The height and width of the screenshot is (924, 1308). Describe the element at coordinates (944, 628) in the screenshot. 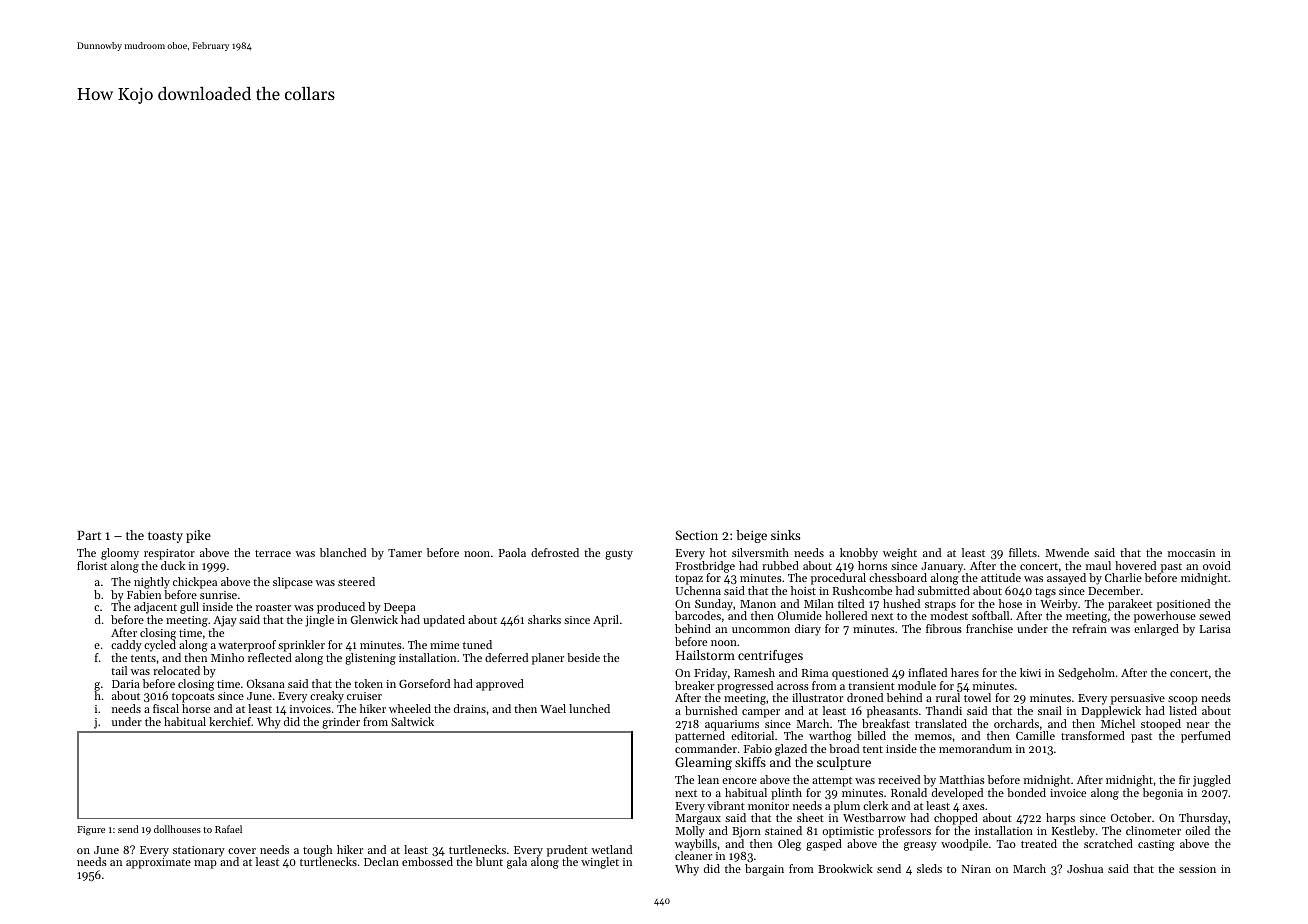

I see `fibrous` at that location.
